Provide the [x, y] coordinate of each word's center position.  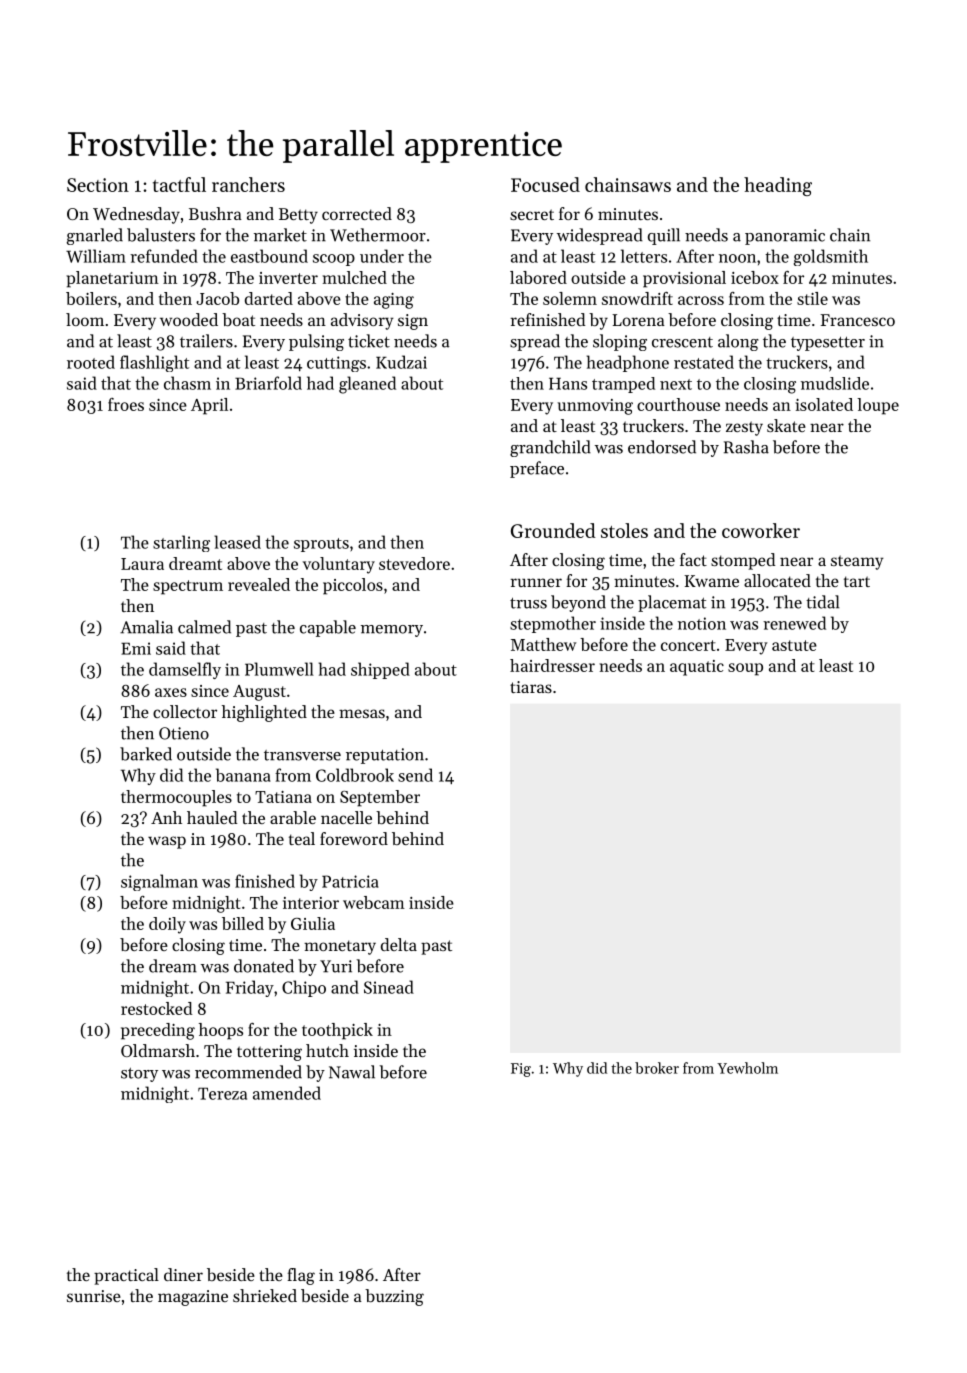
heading [778, 186]
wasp [167, 842]
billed [243, 923]
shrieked [265, 1295]
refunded [164, 256]
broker [657, 1068]
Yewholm [747, 1068]
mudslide [835, 383]
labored [538, 277]
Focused [545, 184]
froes [126, 404]
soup [745, 669]
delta [399, 944]
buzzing [394, 1297]
